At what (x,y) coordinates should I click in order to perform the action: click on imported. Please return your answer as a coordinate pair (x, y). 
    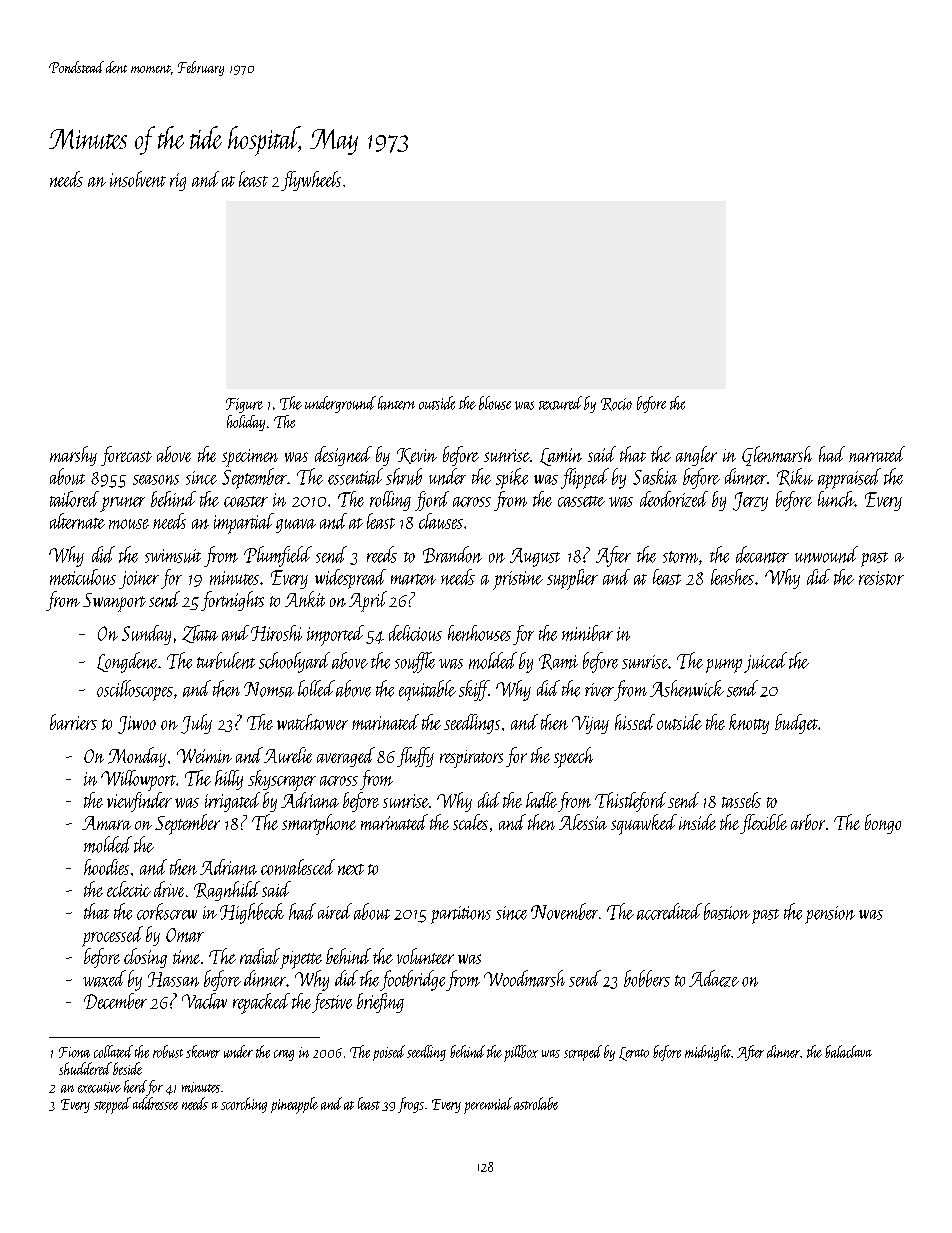
    Looking at the image, I should click on (335, 635).
